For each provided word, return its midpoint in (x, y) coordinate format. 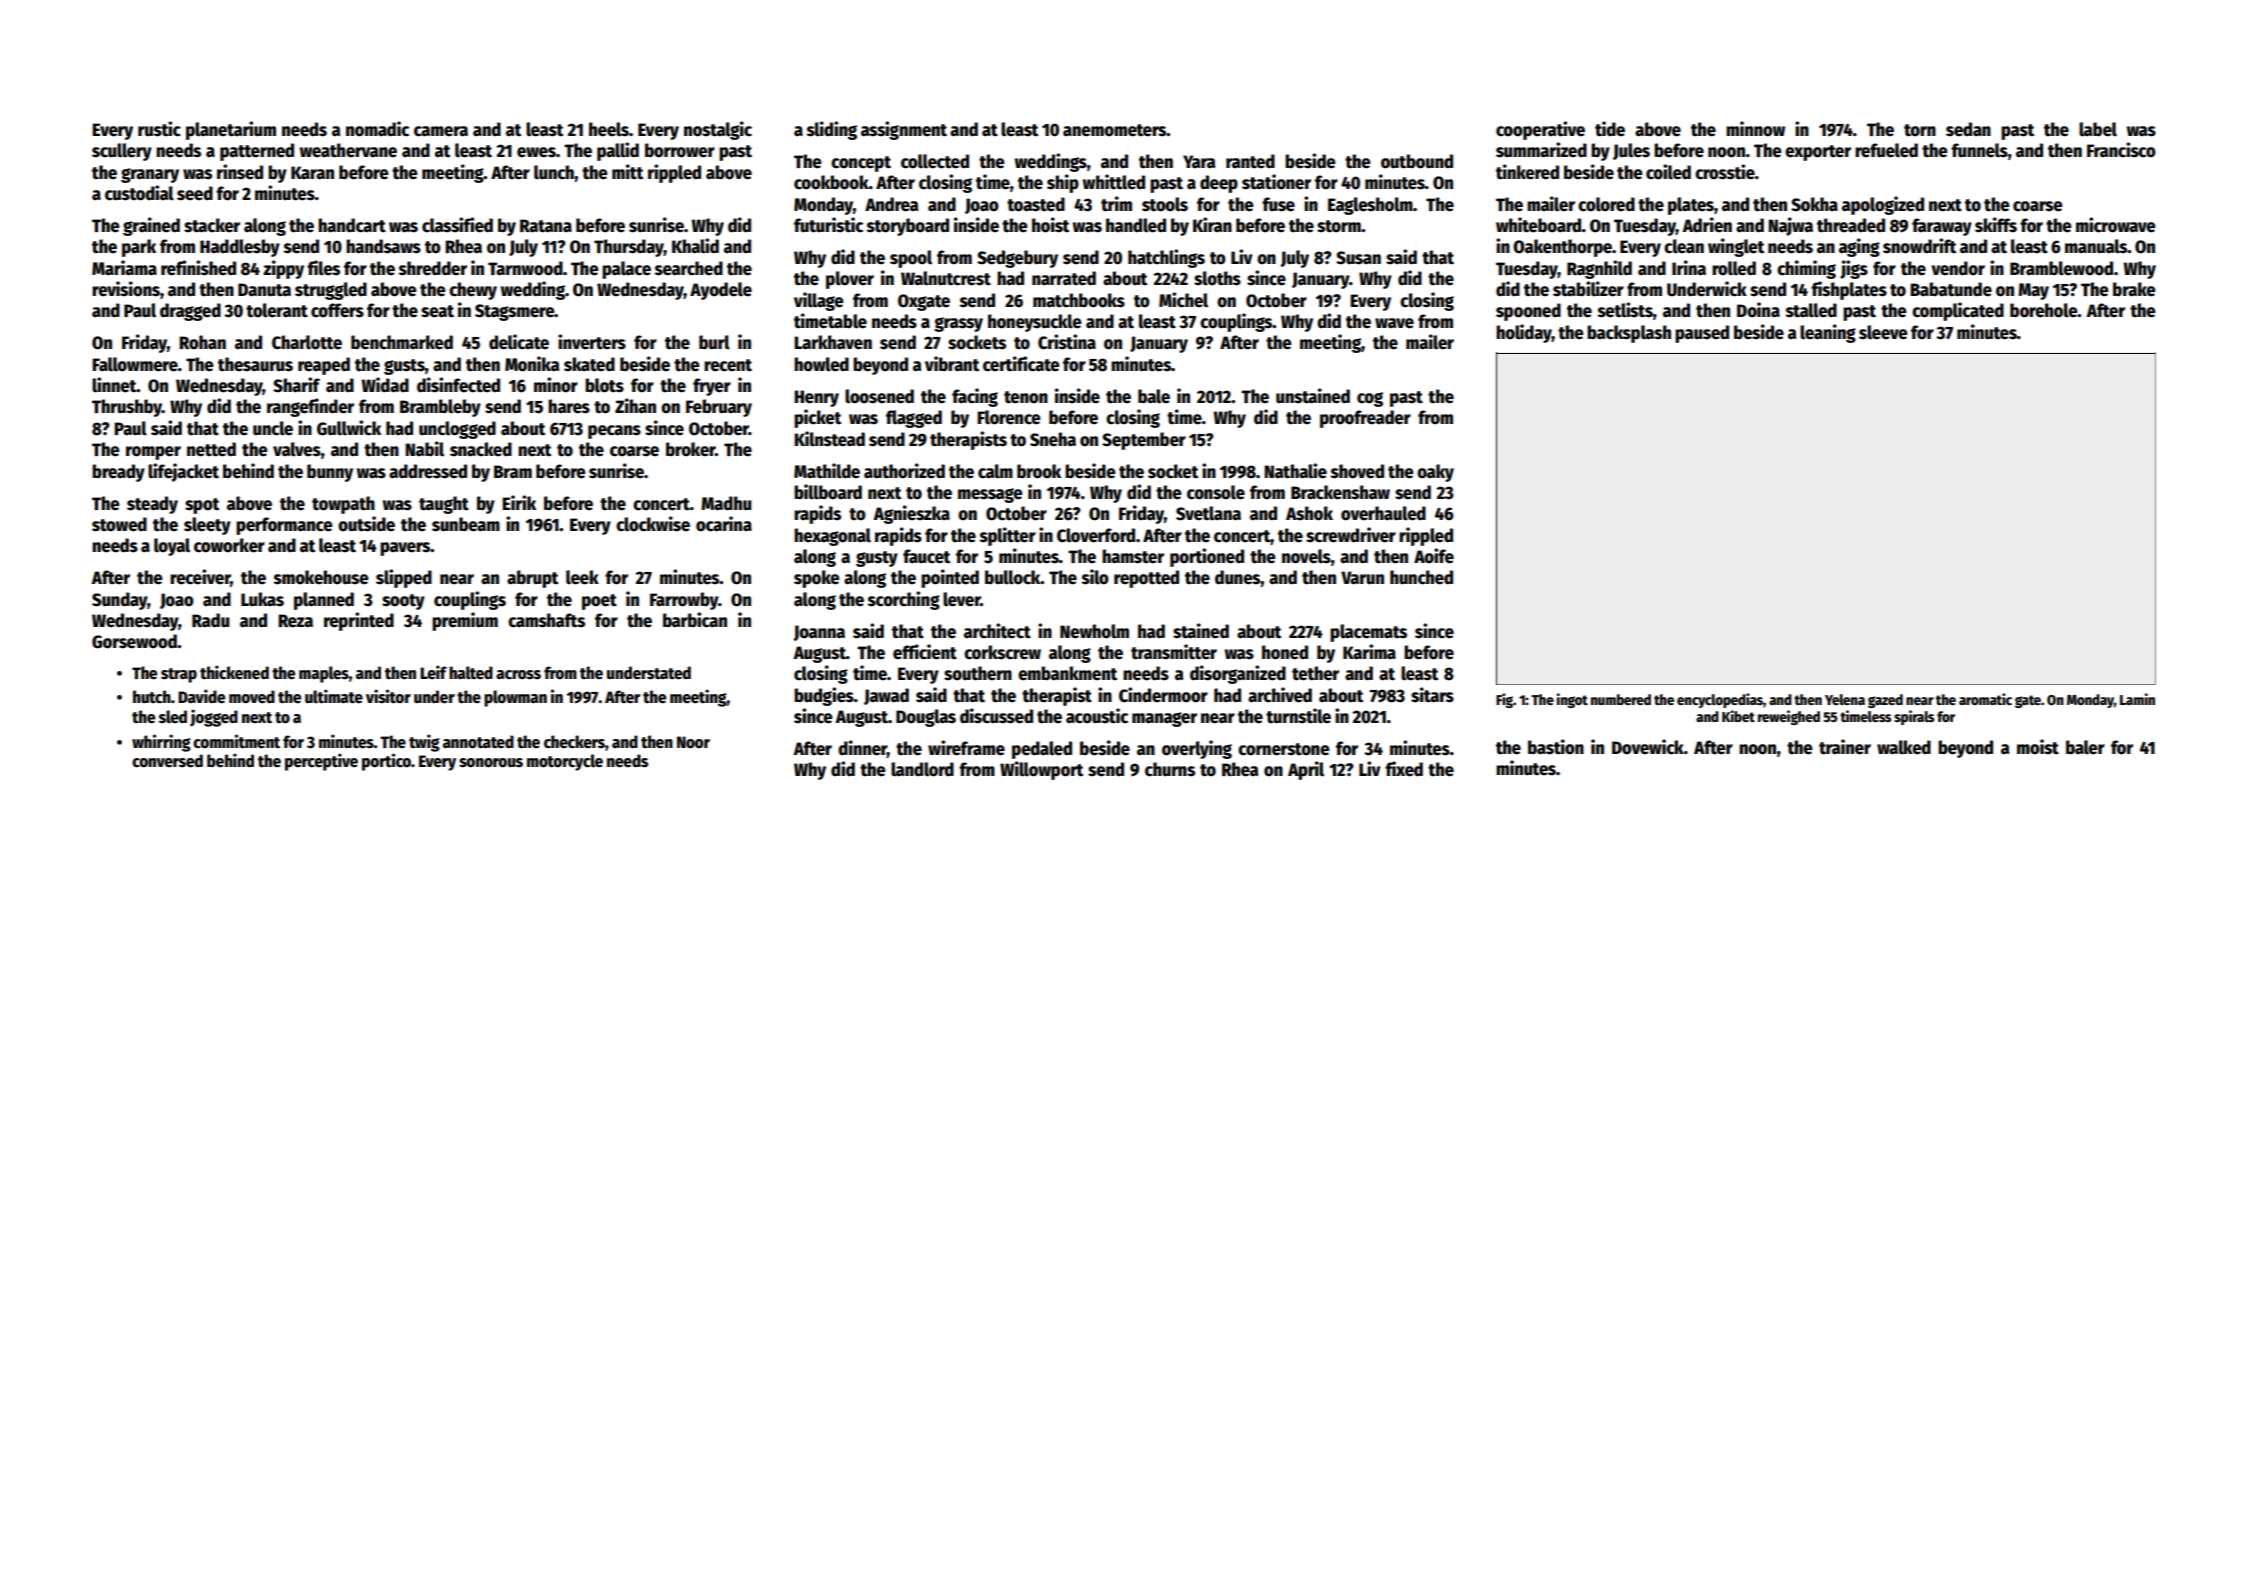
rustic (159, 129)
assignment (904, 130)
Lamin (2137, 699)
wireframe (966, 748)
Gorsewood (134, 641)
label (2098, 129)
